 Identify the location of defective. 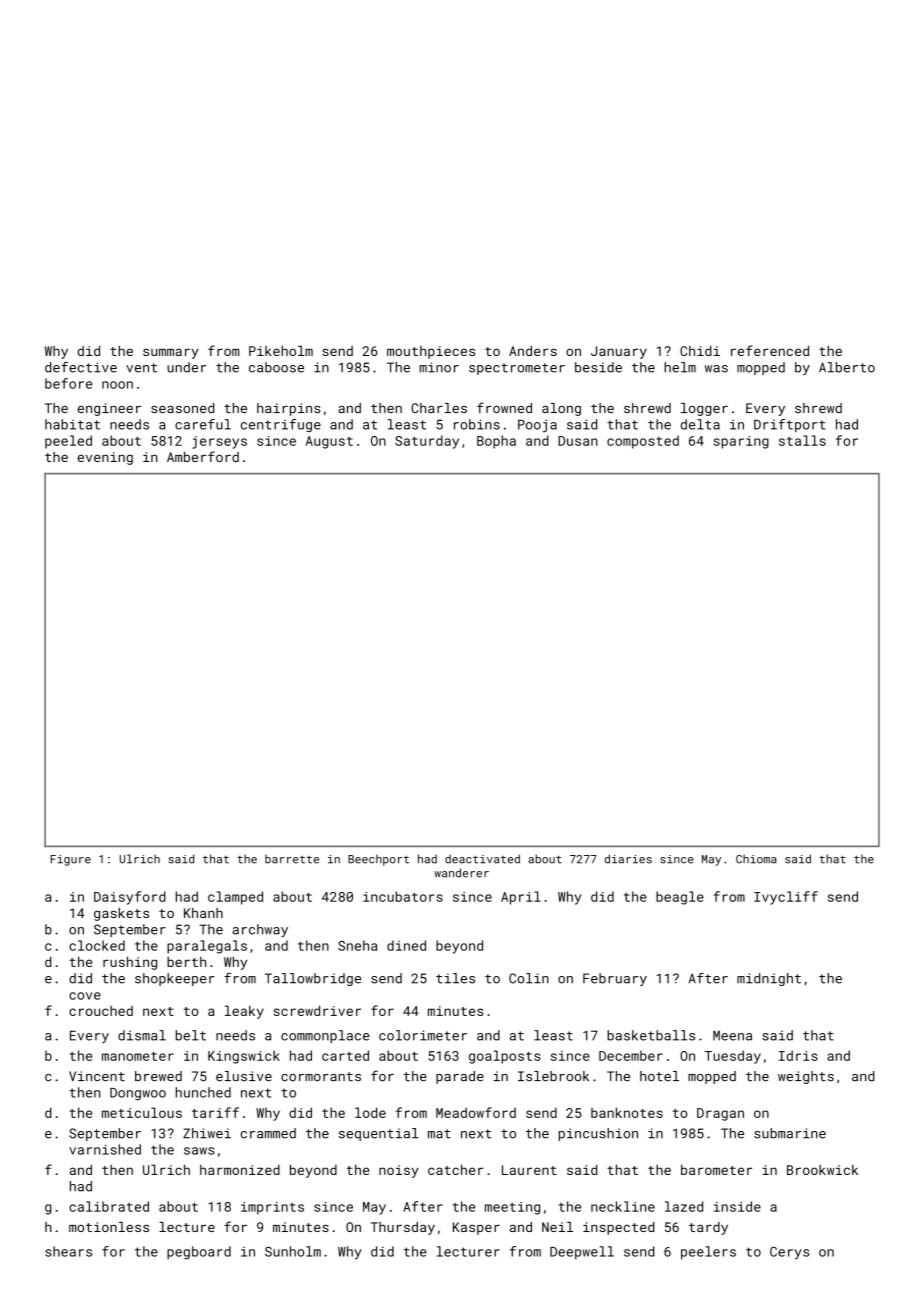
(81, 367).
